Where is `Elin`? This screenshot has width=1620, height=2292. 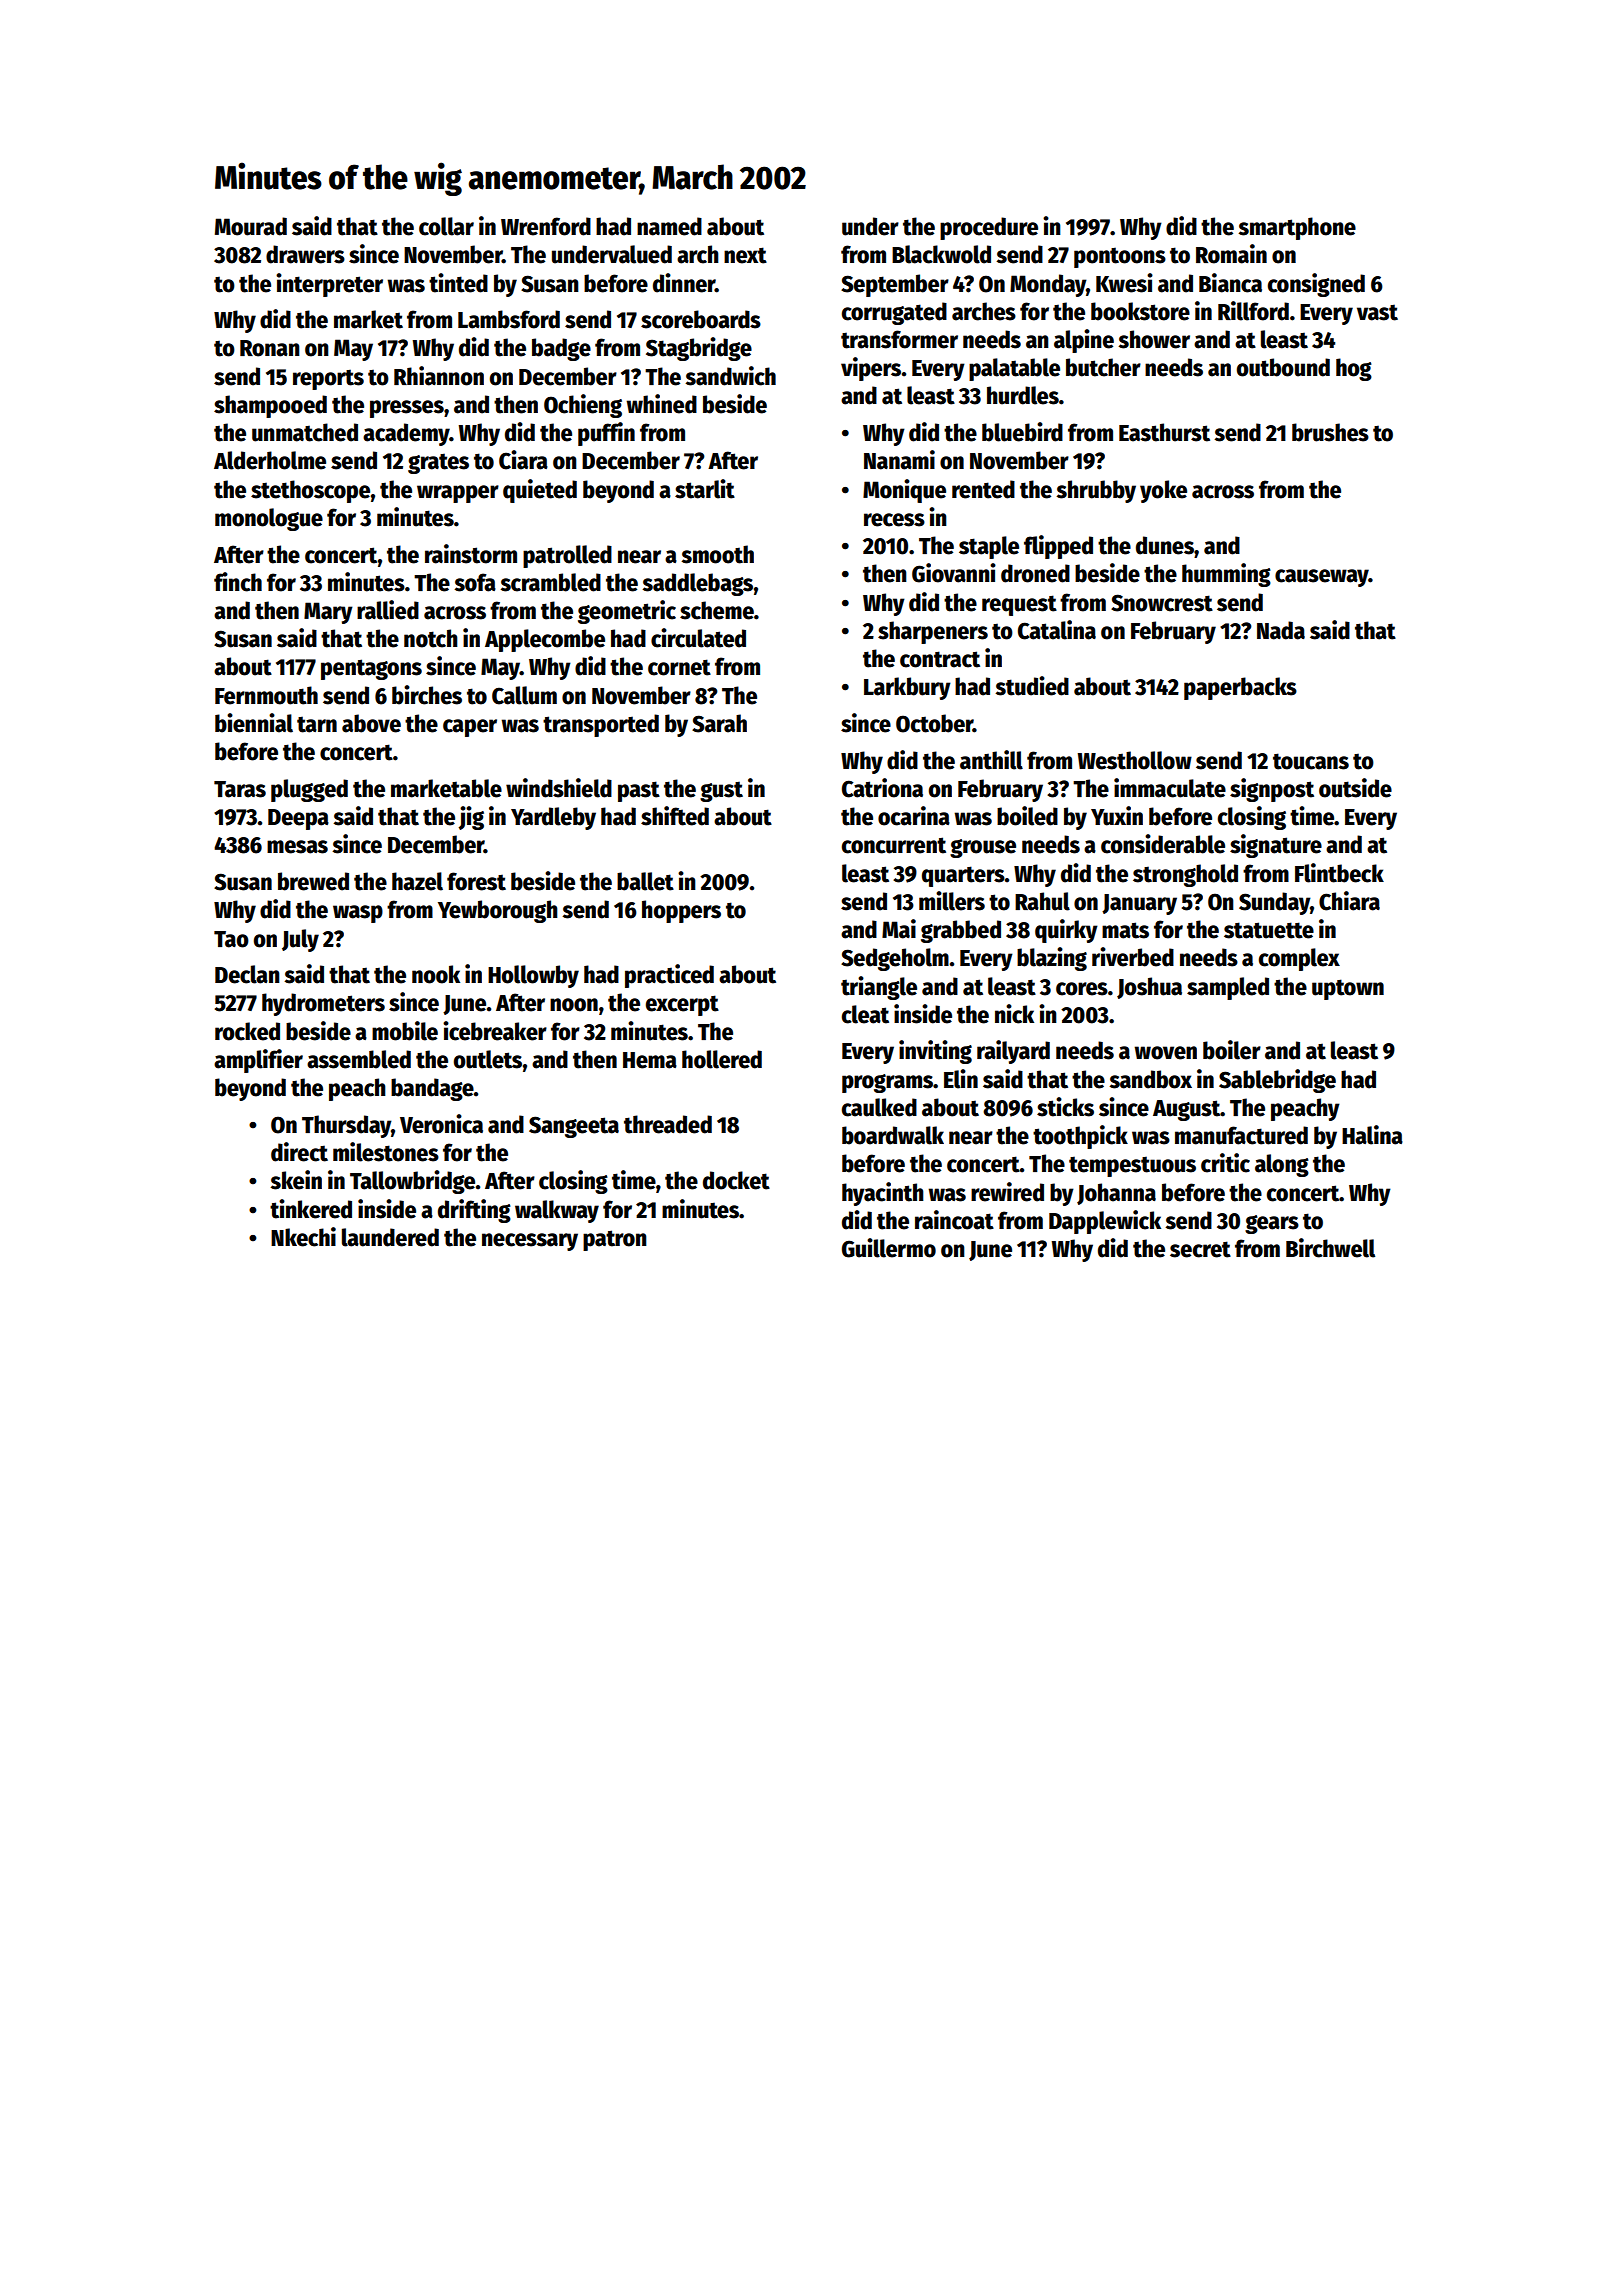
Elin is located at coordinates (961, 1079).
